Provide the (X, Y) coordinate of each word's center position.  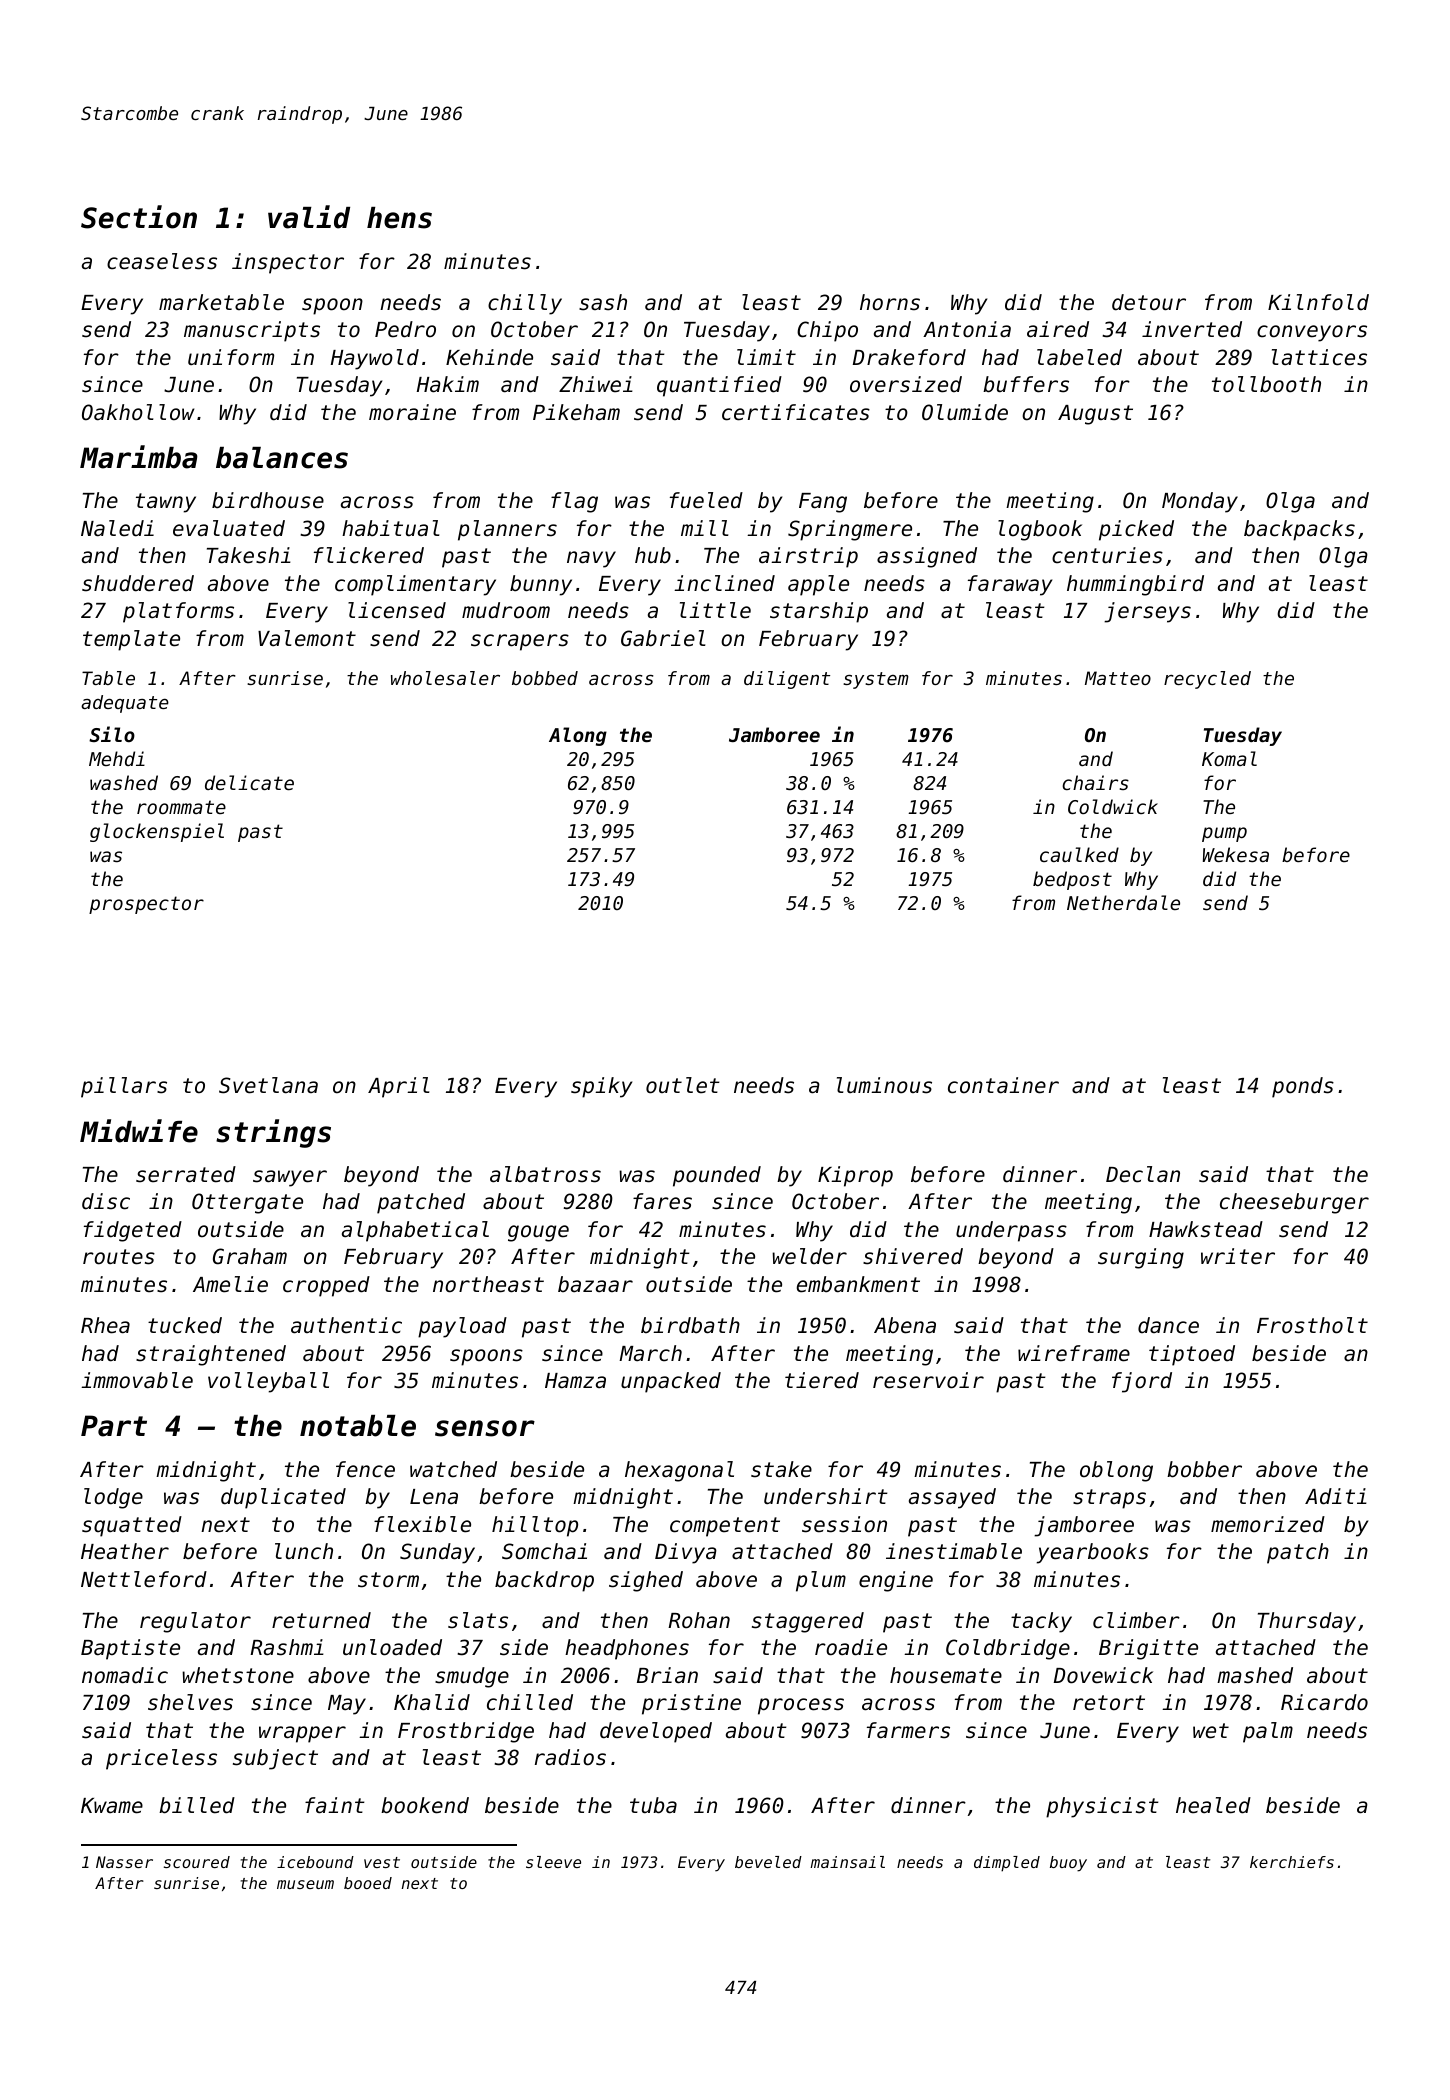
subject (275, 1759)
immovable (137, 1380)
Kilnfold (1318, 302)
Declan (1143, 1174)
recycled (1207, 680)
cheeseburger (1294, 1203)
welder (809, 1256)
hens (399, 218)
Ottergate (247, 1203)
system (876, 680)
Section (139, 217)
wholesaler (445, 678)
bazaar (595, 1284)
